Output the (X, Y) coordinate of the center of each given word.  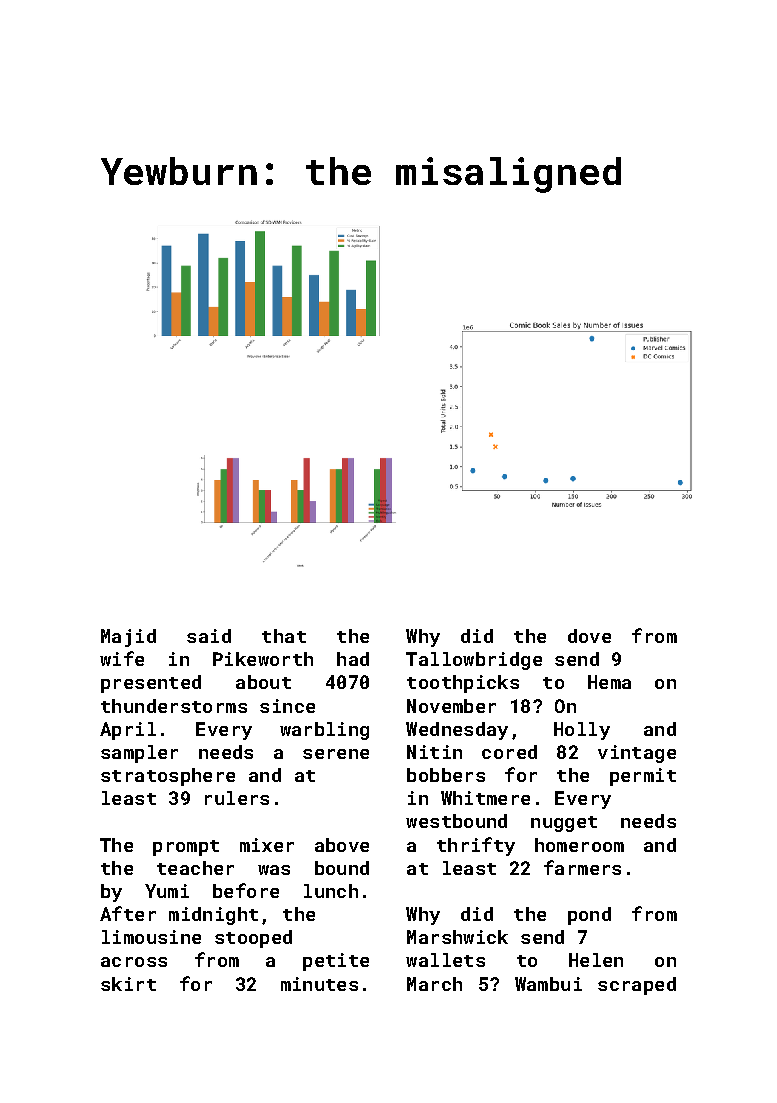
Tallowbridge (474, 661)
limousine (151, 937)
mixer (267, 845)
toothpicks (463, 684)
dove (589, 636)
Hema (609, 682)
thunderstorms (174, 706)
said (209, 636)
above (342, 845)
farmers (582, 867)
